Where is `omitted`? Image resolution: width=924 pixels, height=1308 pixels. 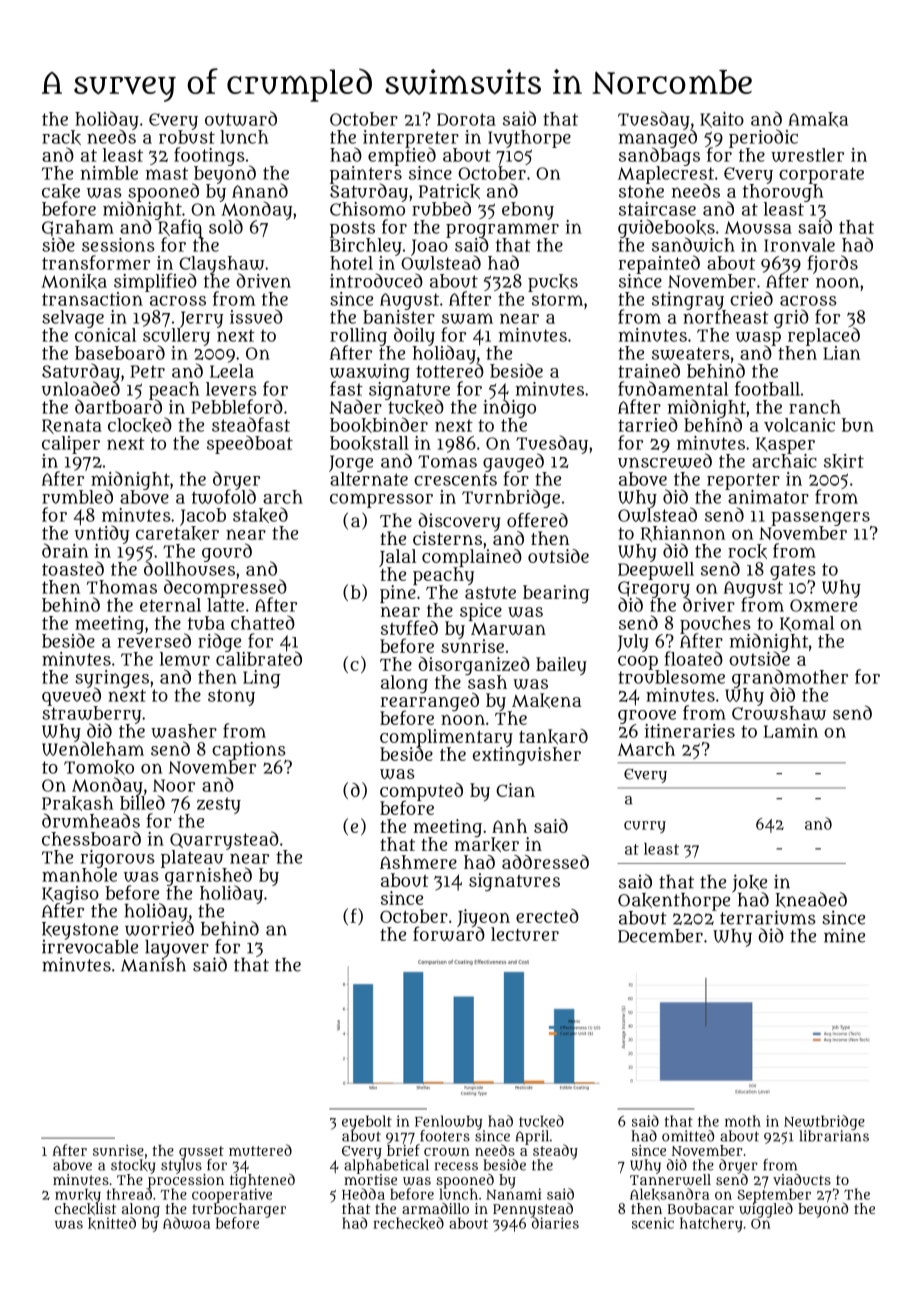 omitted is located at coordinates (688, 1136).
